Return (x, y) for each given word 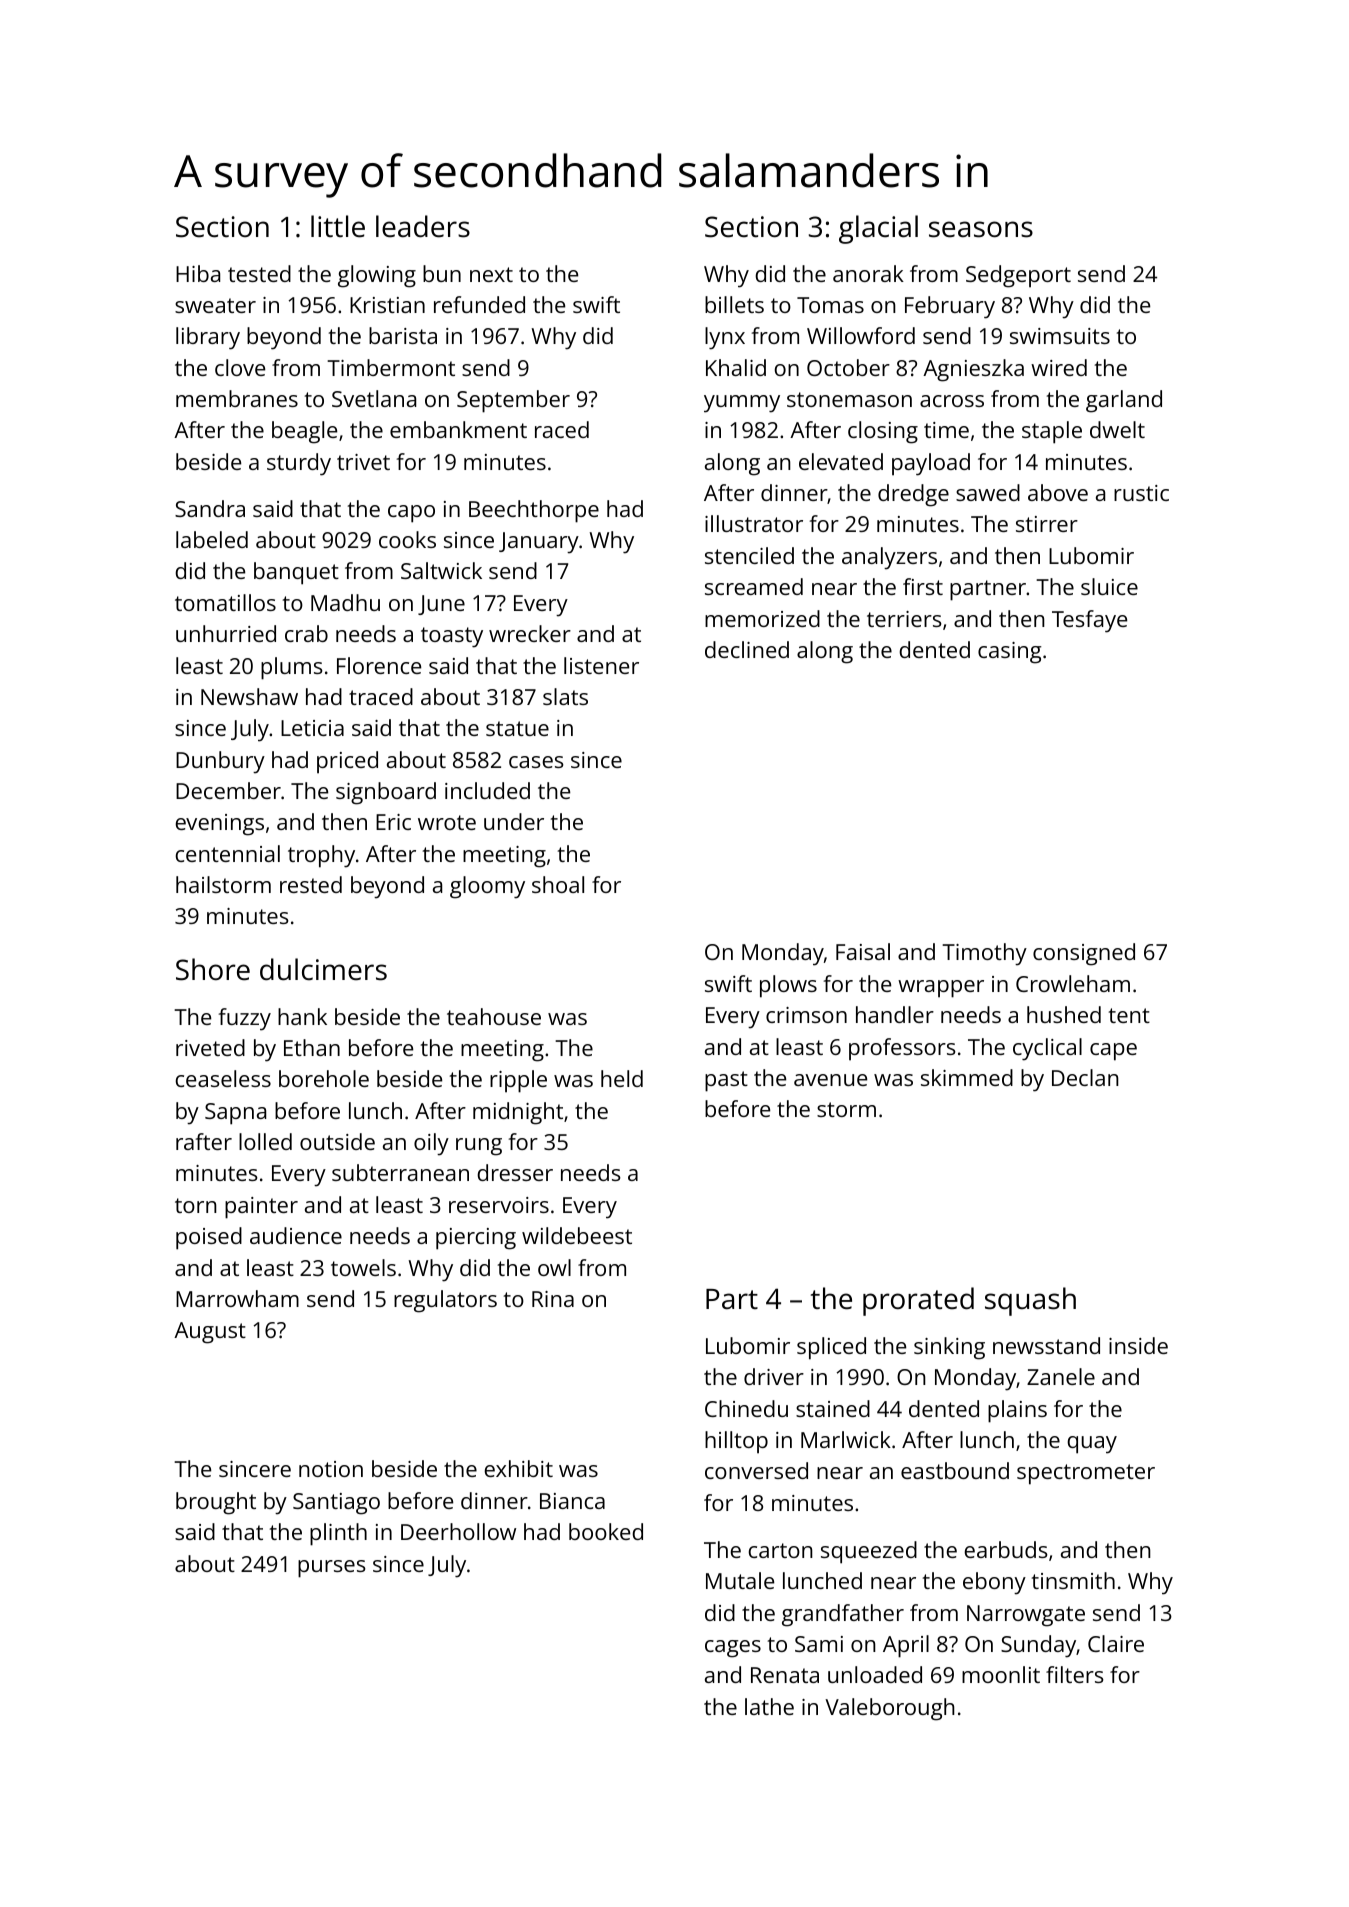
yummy (742, 404)
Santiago (336, 1504)
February (950, 307)
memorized (762, 618)
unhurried (226, 633)
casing (1010, 653)
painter (261, 1208)
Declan (1085, 1077)
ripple (518, 1081)
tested (259, 273)
